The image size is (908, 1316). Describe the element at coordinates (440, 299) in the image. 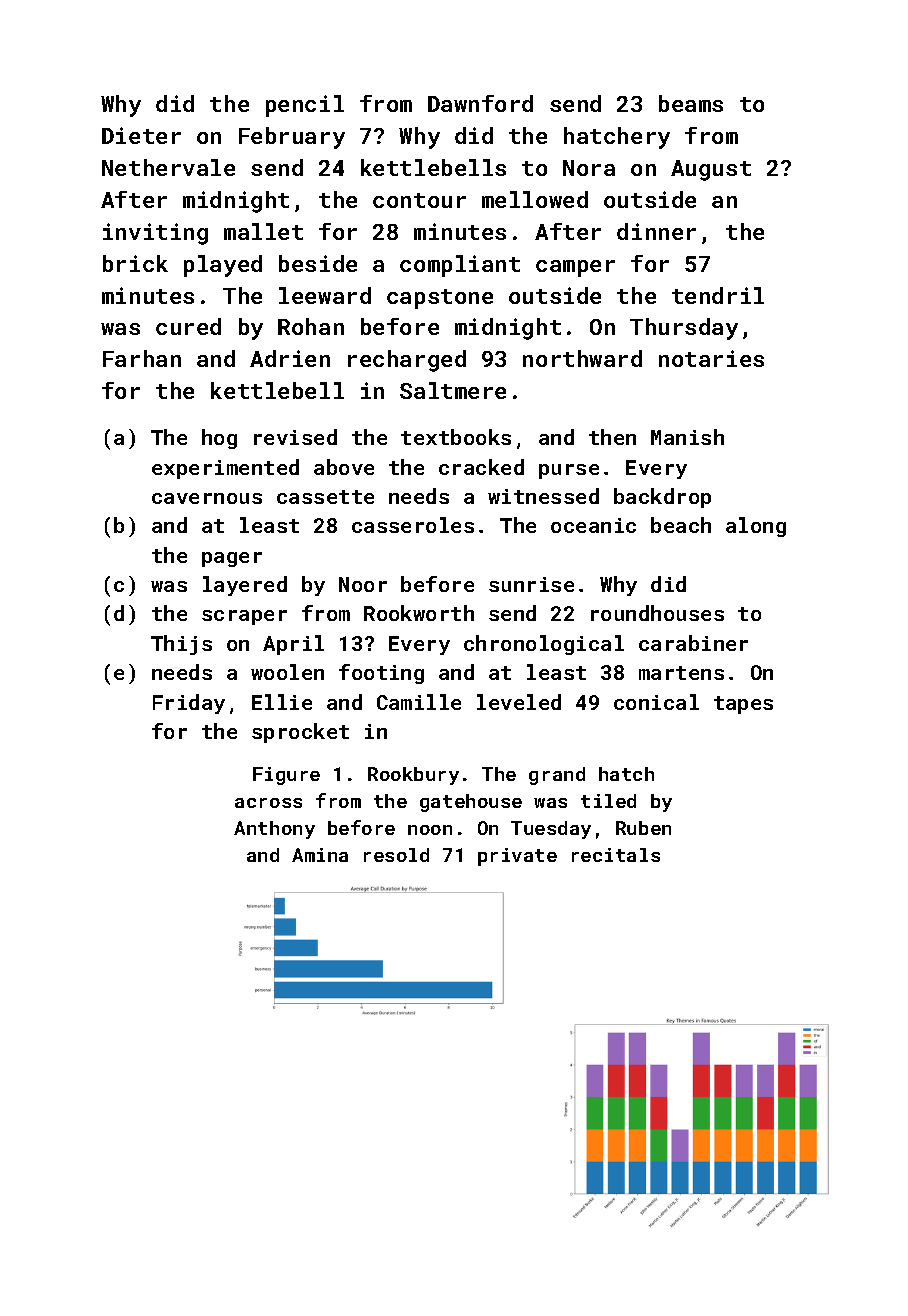

I see `capstone` at that location.
